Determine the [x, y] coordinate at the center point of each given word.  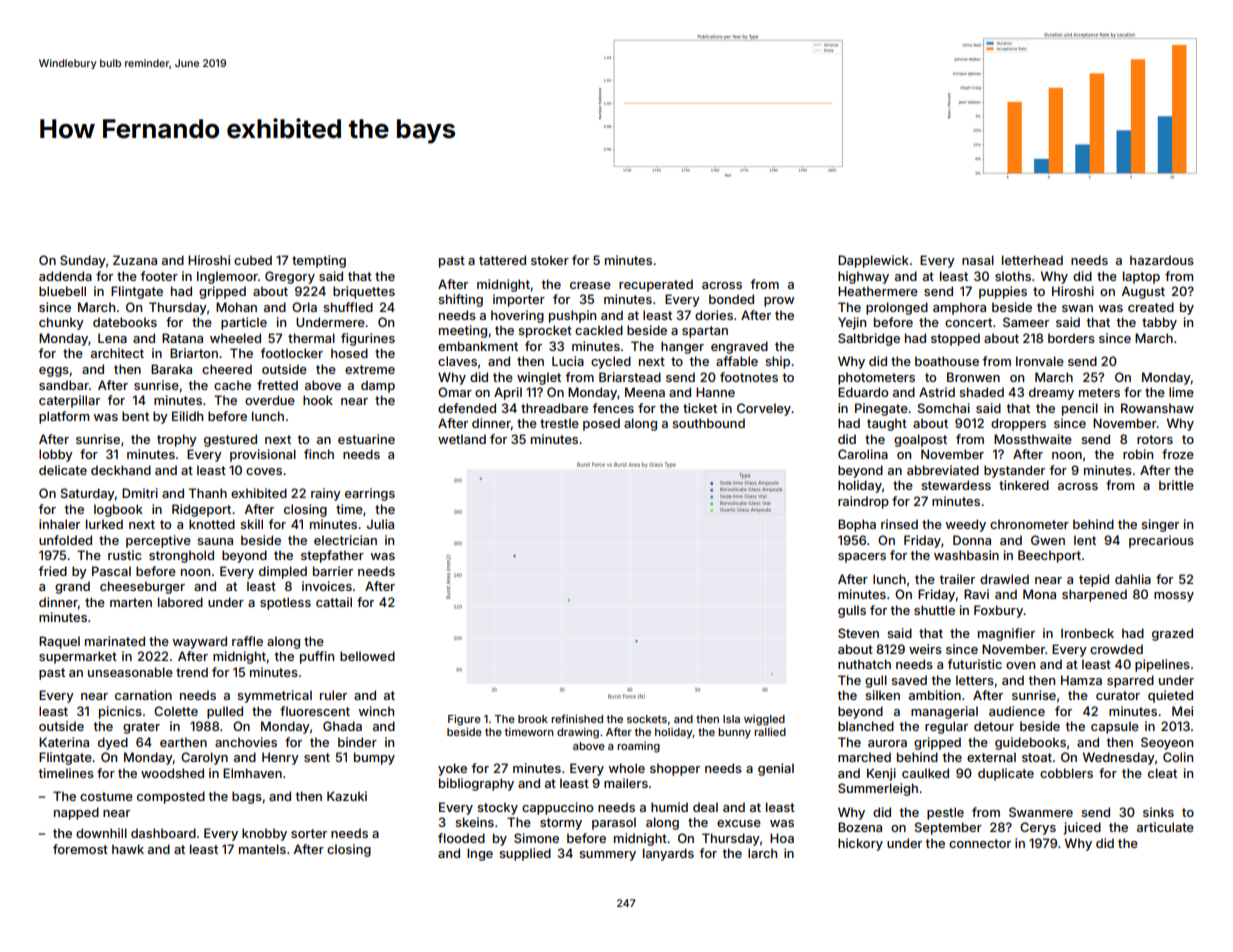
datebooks [125, 322]
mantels [262, 849]
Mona [1039, 594]
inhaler [59, 524]
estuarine [366, 439]
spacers [862, 558]
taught [887, 424]
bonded [731, 299]
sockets [647, 719]
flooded [461, 838]
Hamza [1081, 680]
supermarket [78, 657]
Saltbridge [869, 339]
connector [980, 843]
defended [467, 408]
